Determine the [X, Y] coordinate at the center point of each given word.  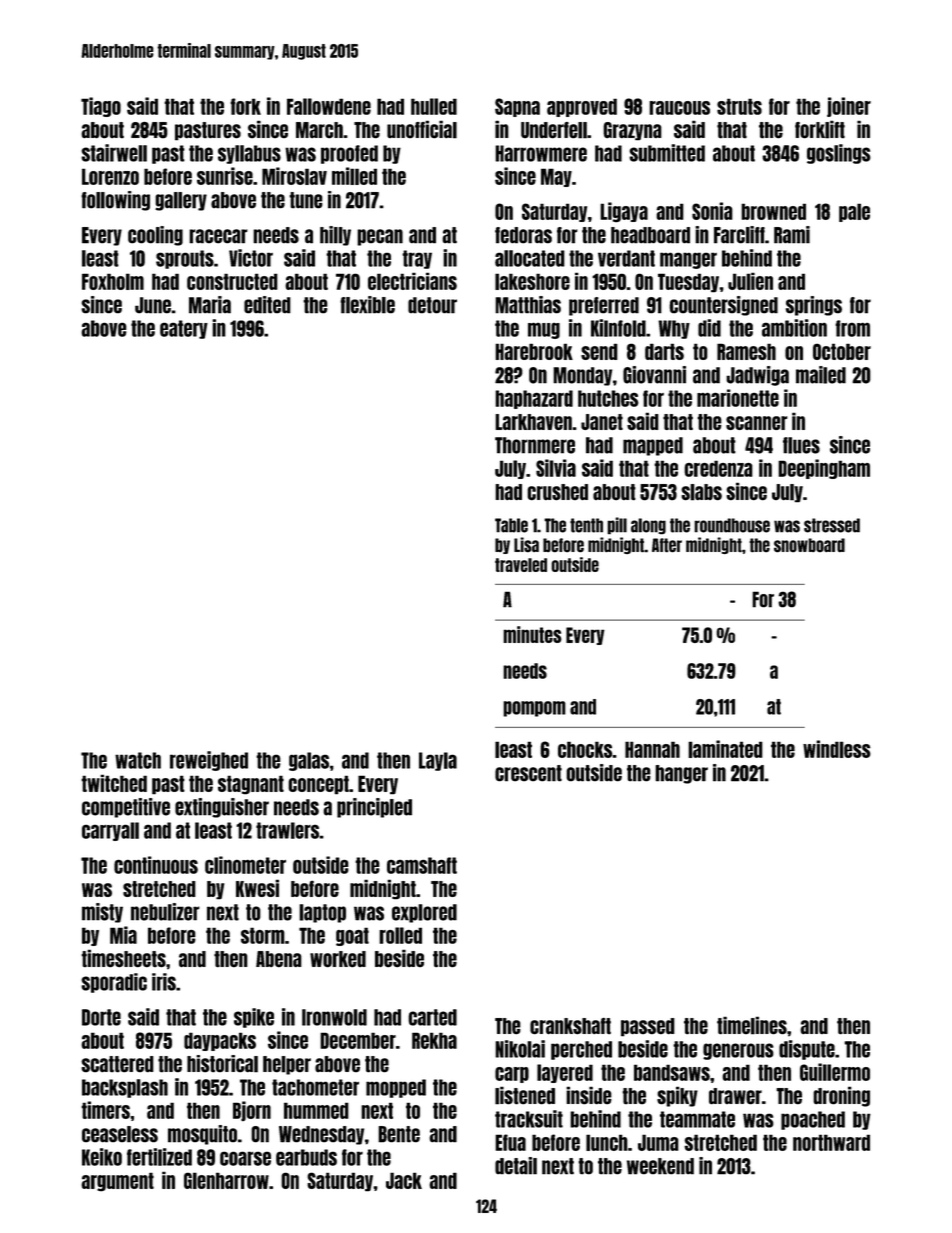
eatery [184, 329]
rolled [400, 935]
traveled [521, 565]
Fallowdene [329, 106]
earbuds [306, 1157]
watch [138, 760]
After [667, 545]
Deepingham [824, 469]
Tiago [101, 107]
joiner [849, 107]
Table [511, 525]
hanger [681, 774]
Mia [123, 935]
